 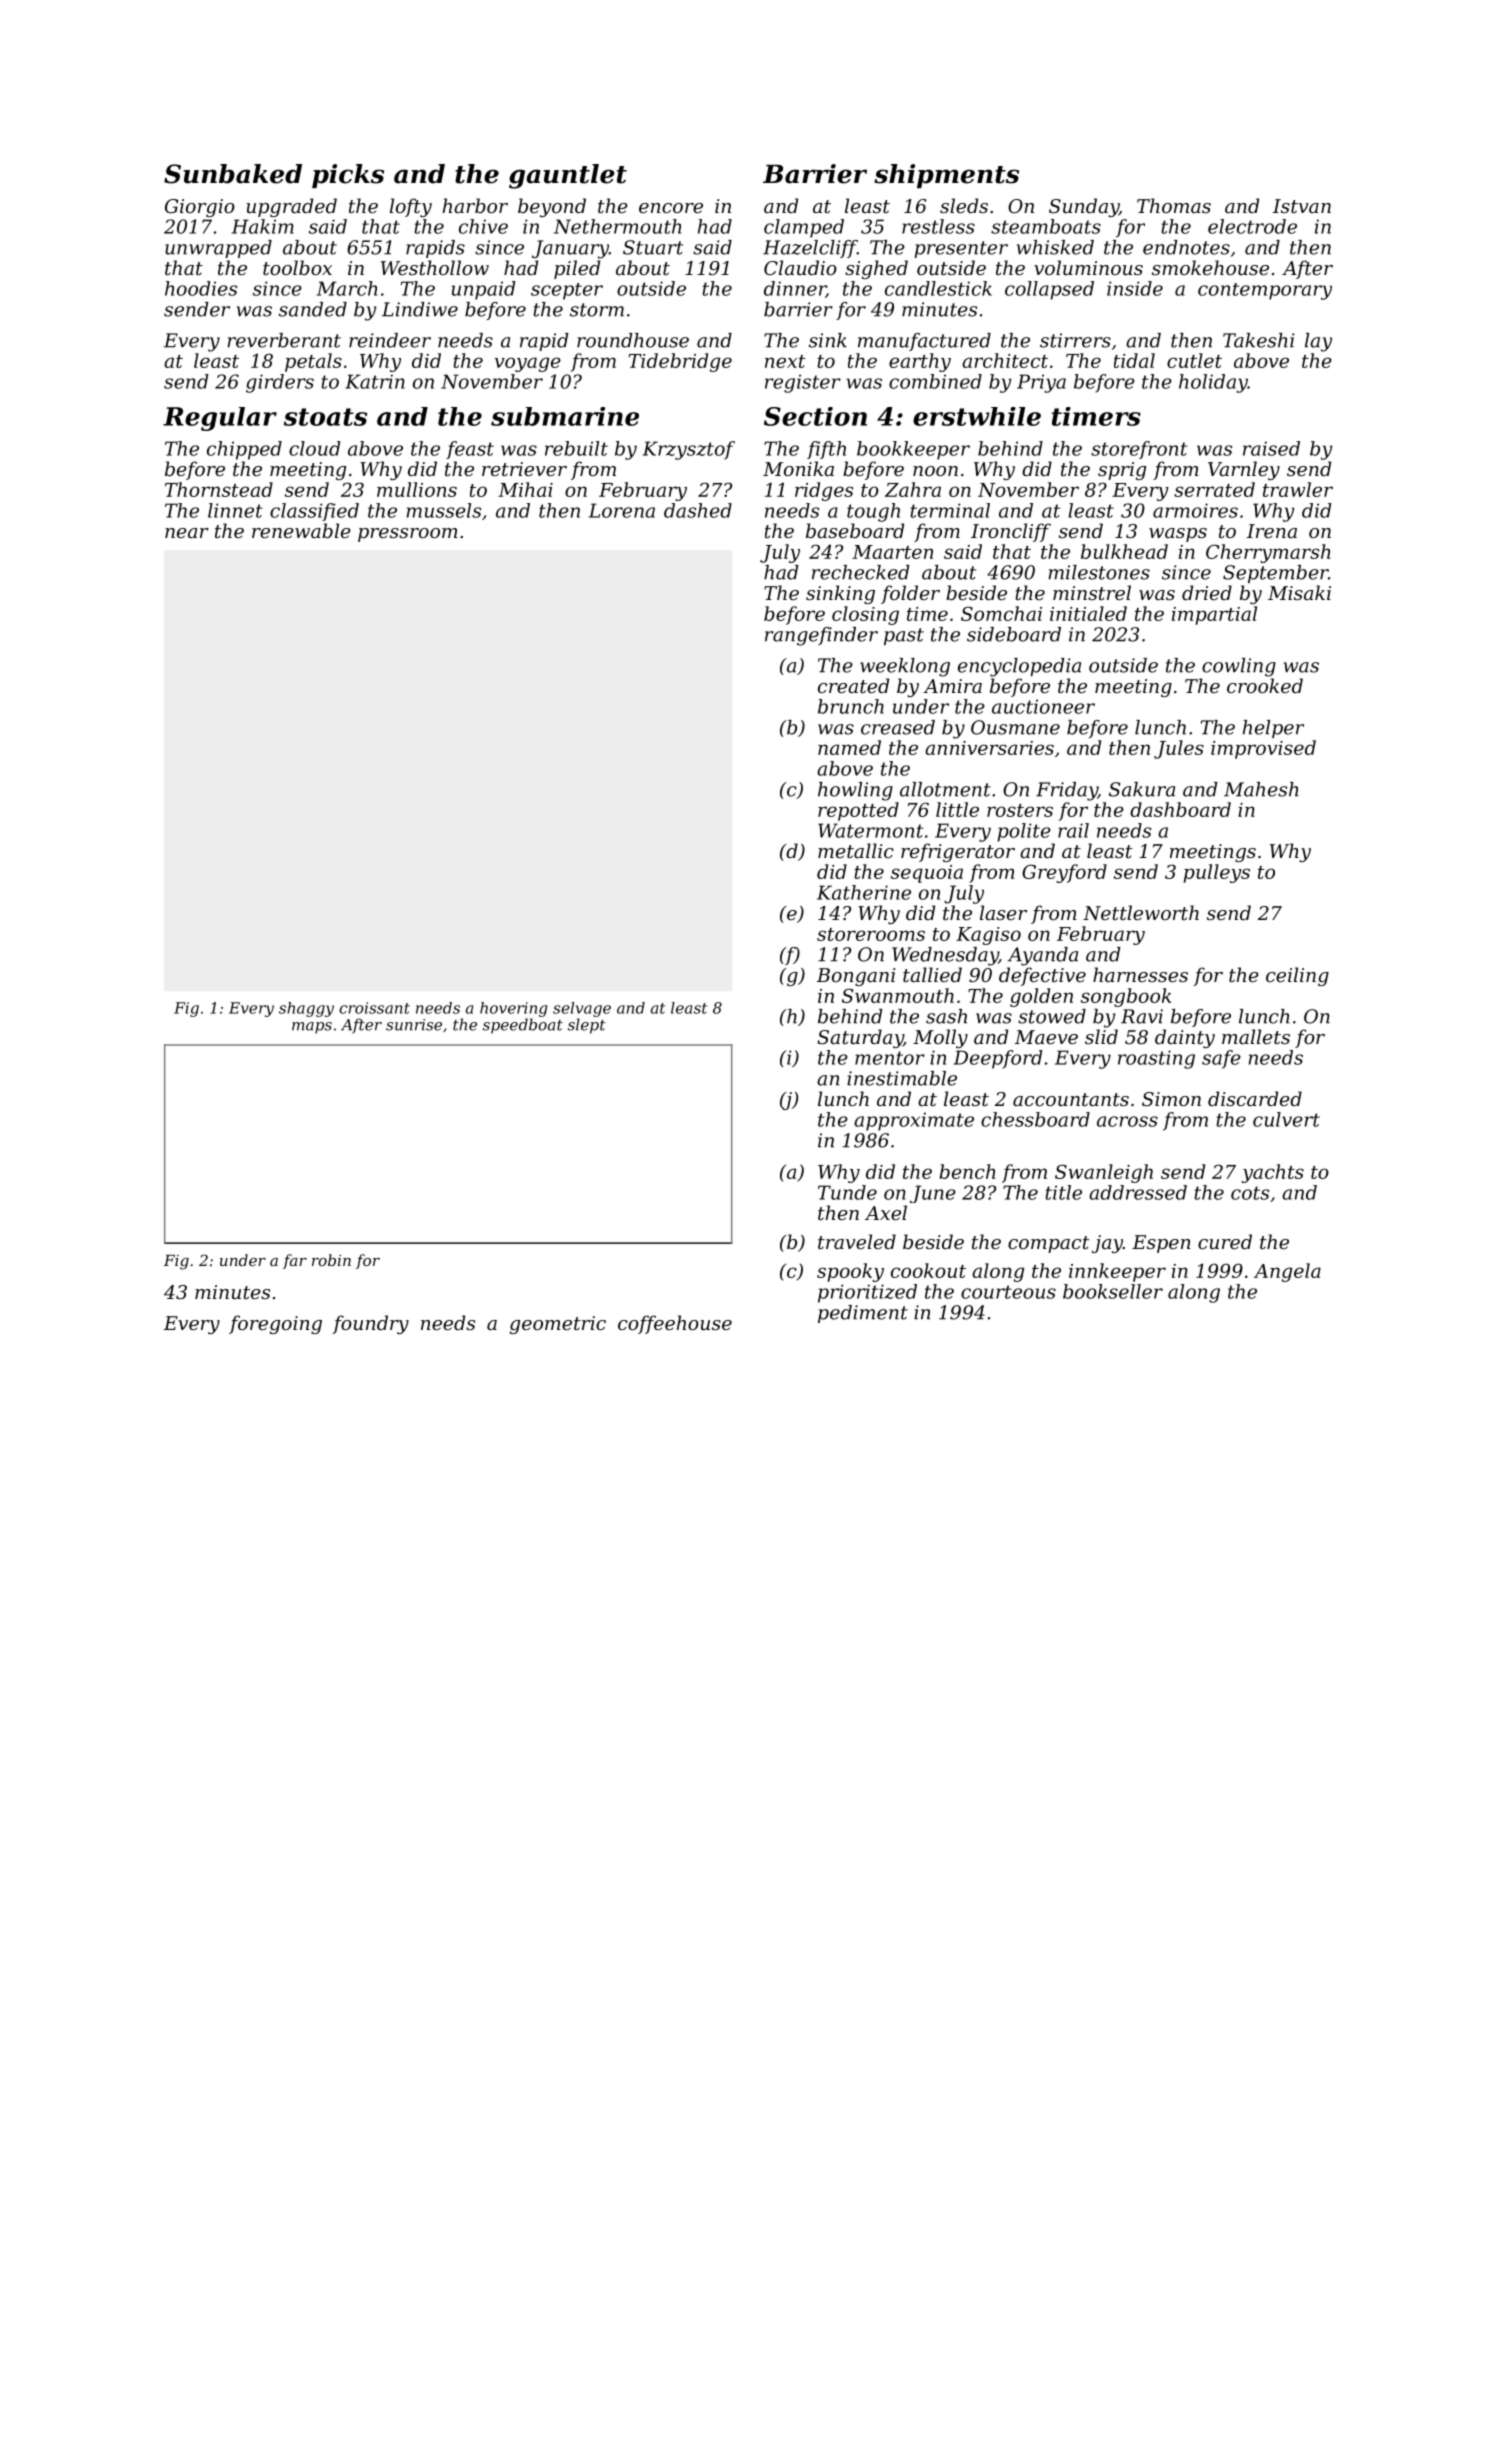 What do you see at coordinates (306, 1009) in the screenshot?
I see `shaggy` at bounding box center [306, 1009].
